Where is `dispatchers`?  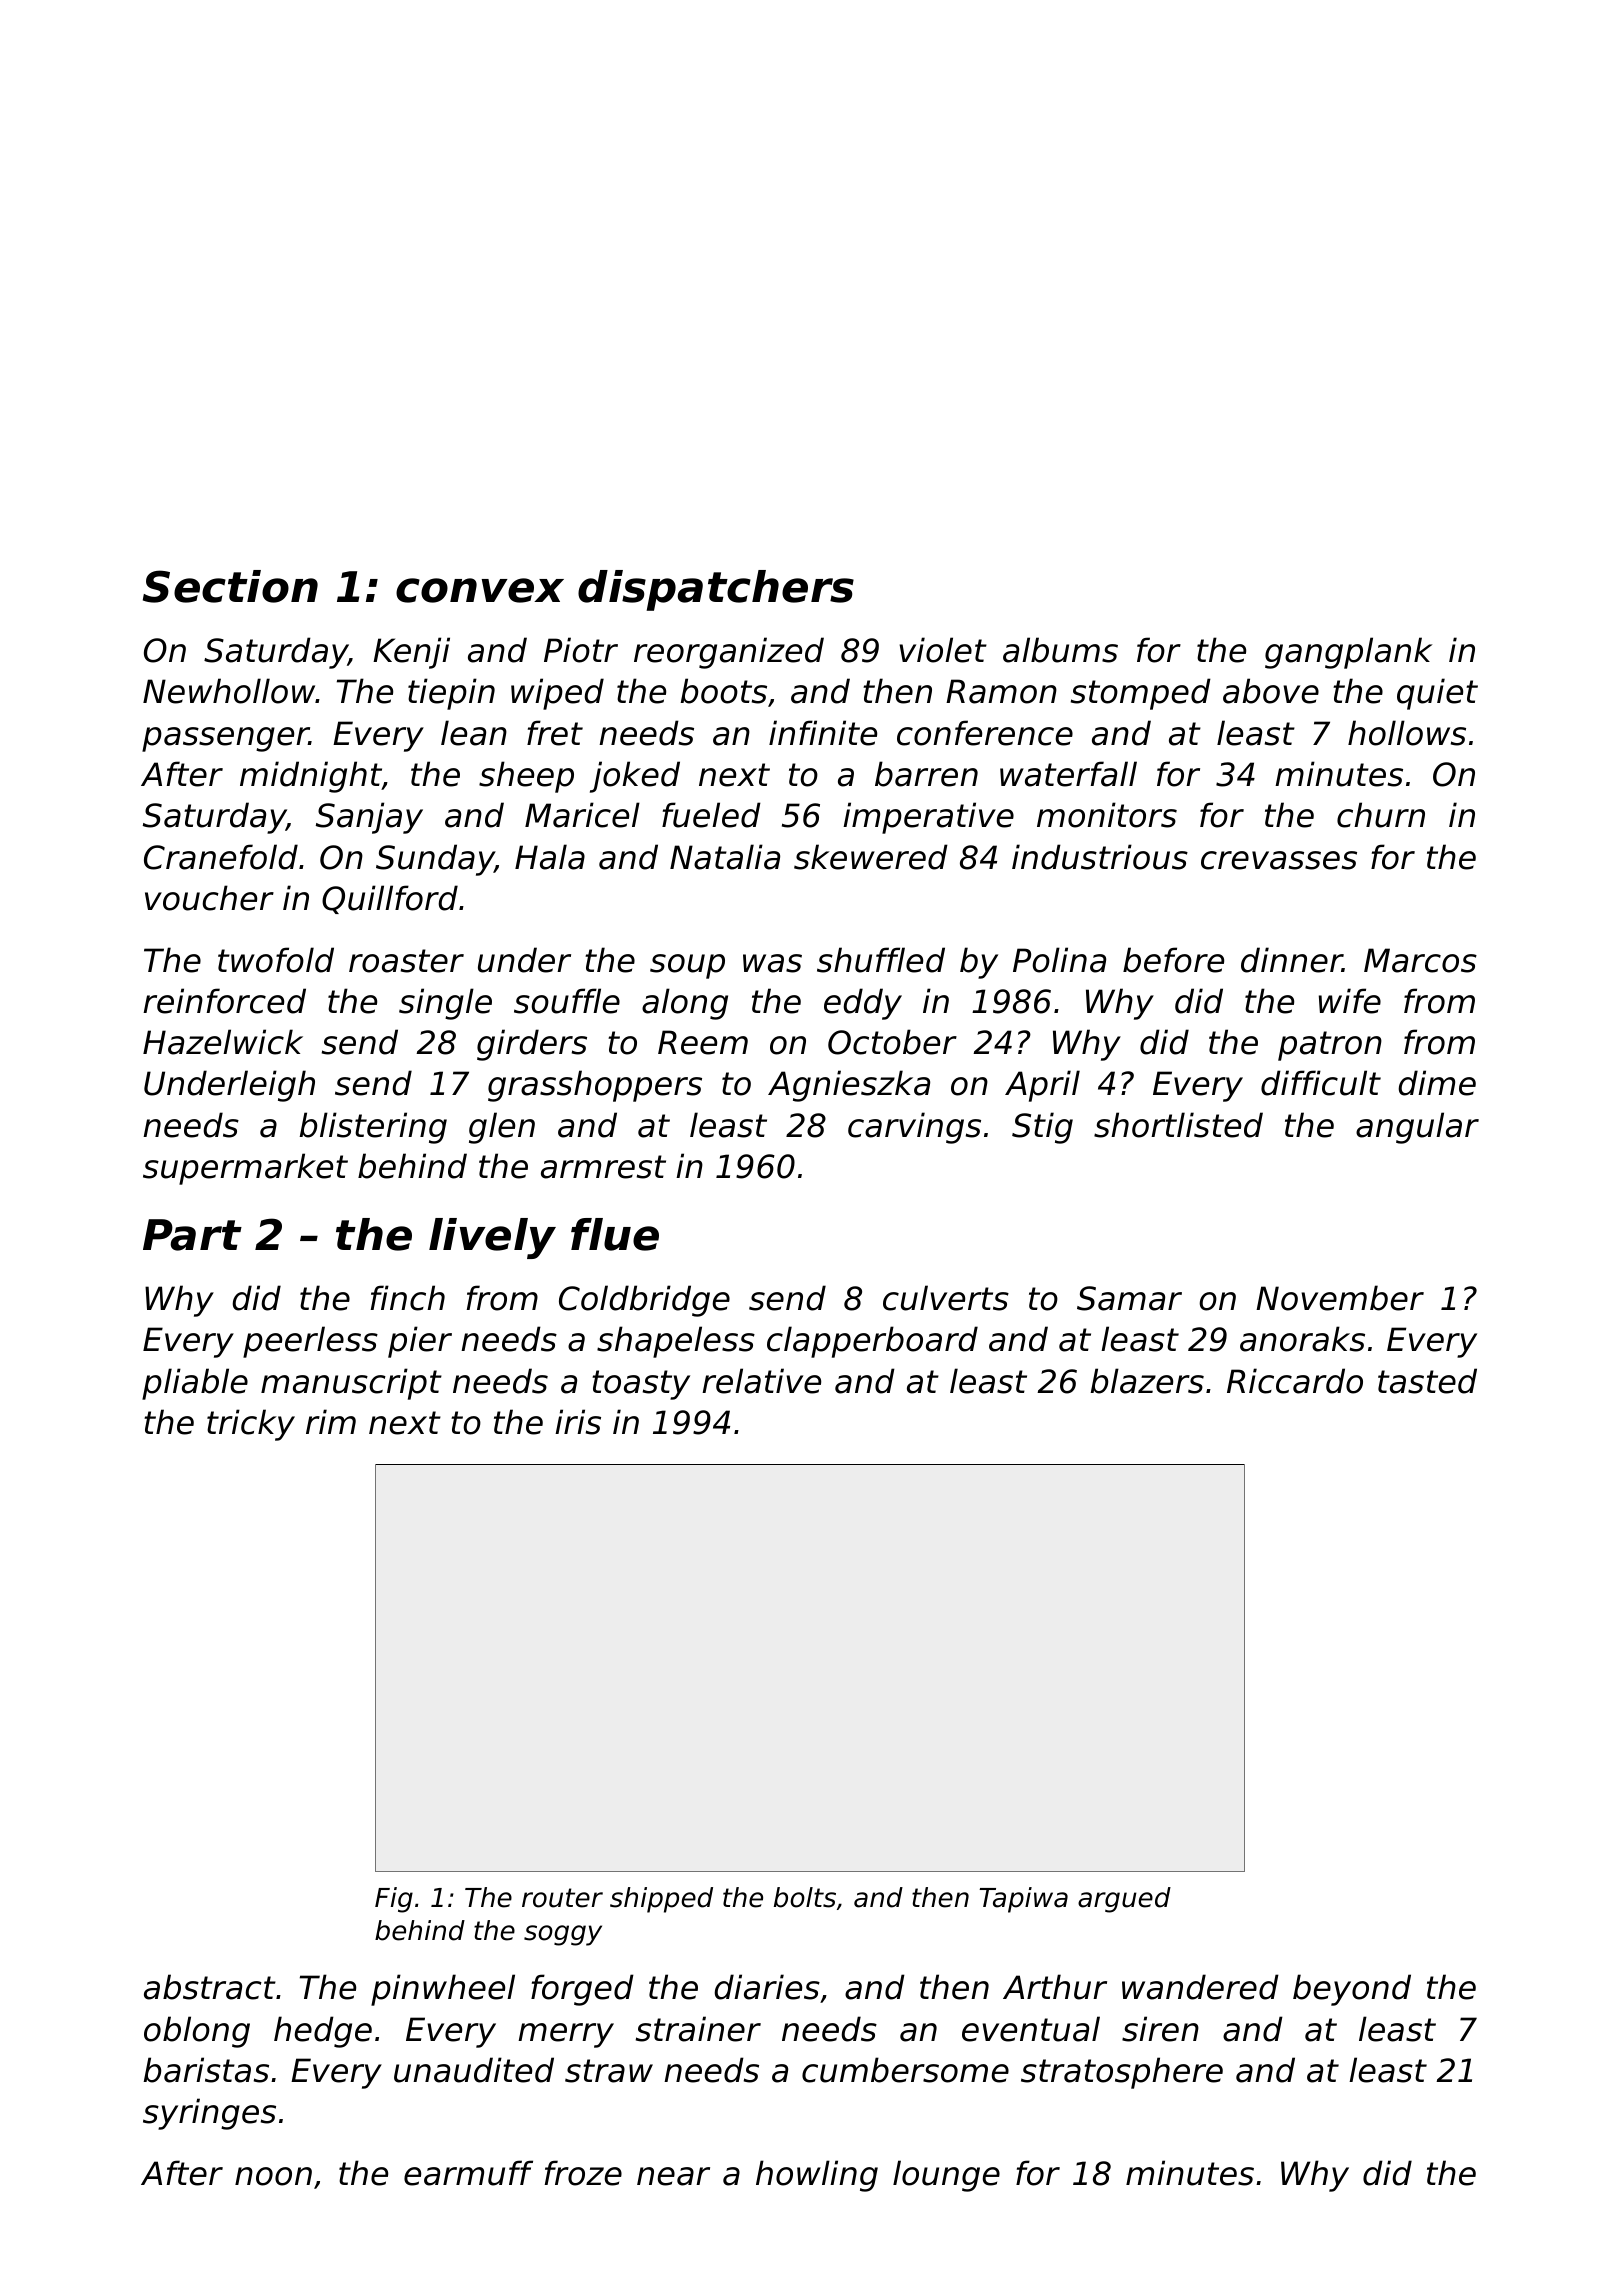 dispatchers is located at coordinates (716, 590).
